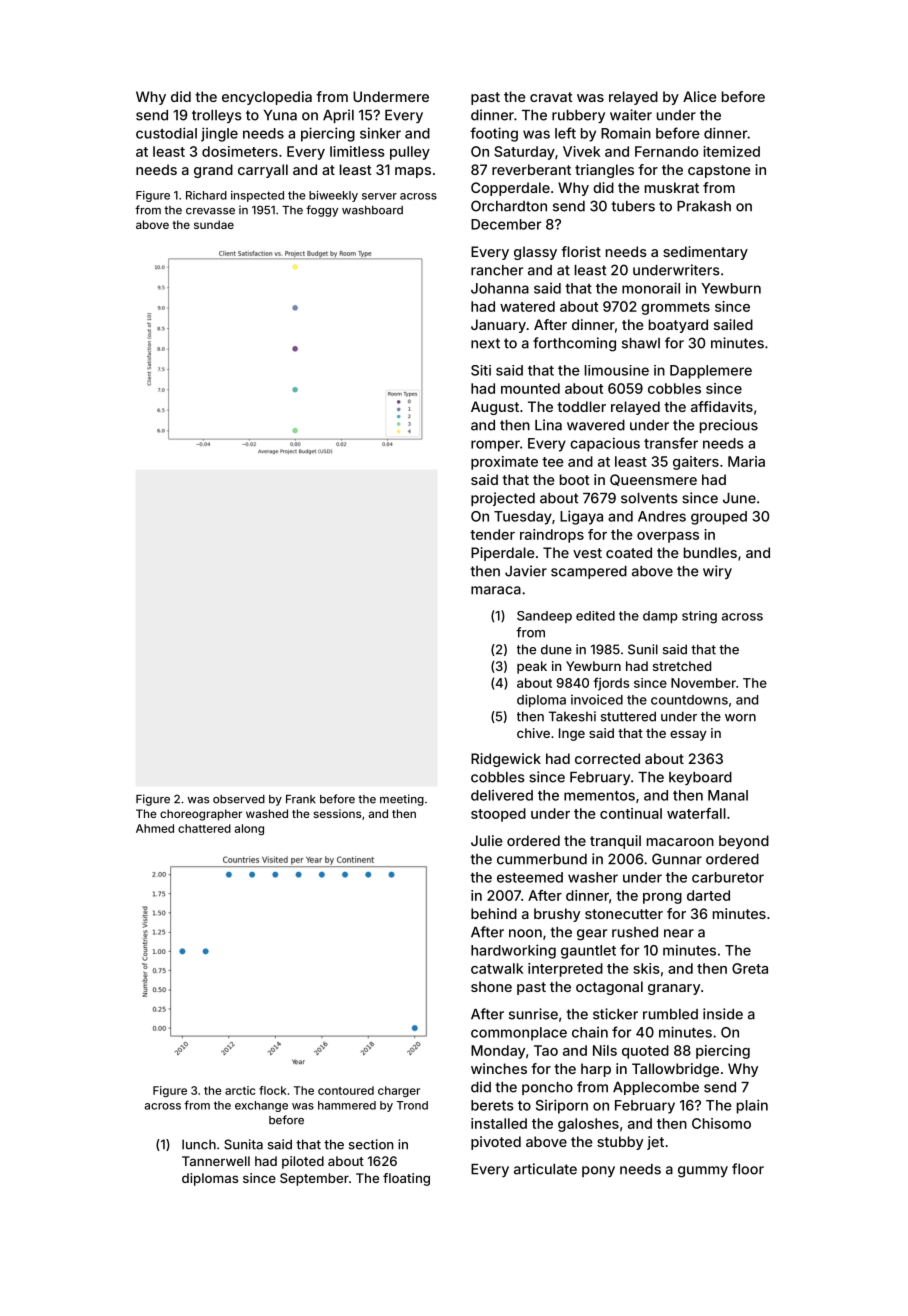 This screenshot has height=1316, width=908. I want to click on observed, so click(239, 799).
